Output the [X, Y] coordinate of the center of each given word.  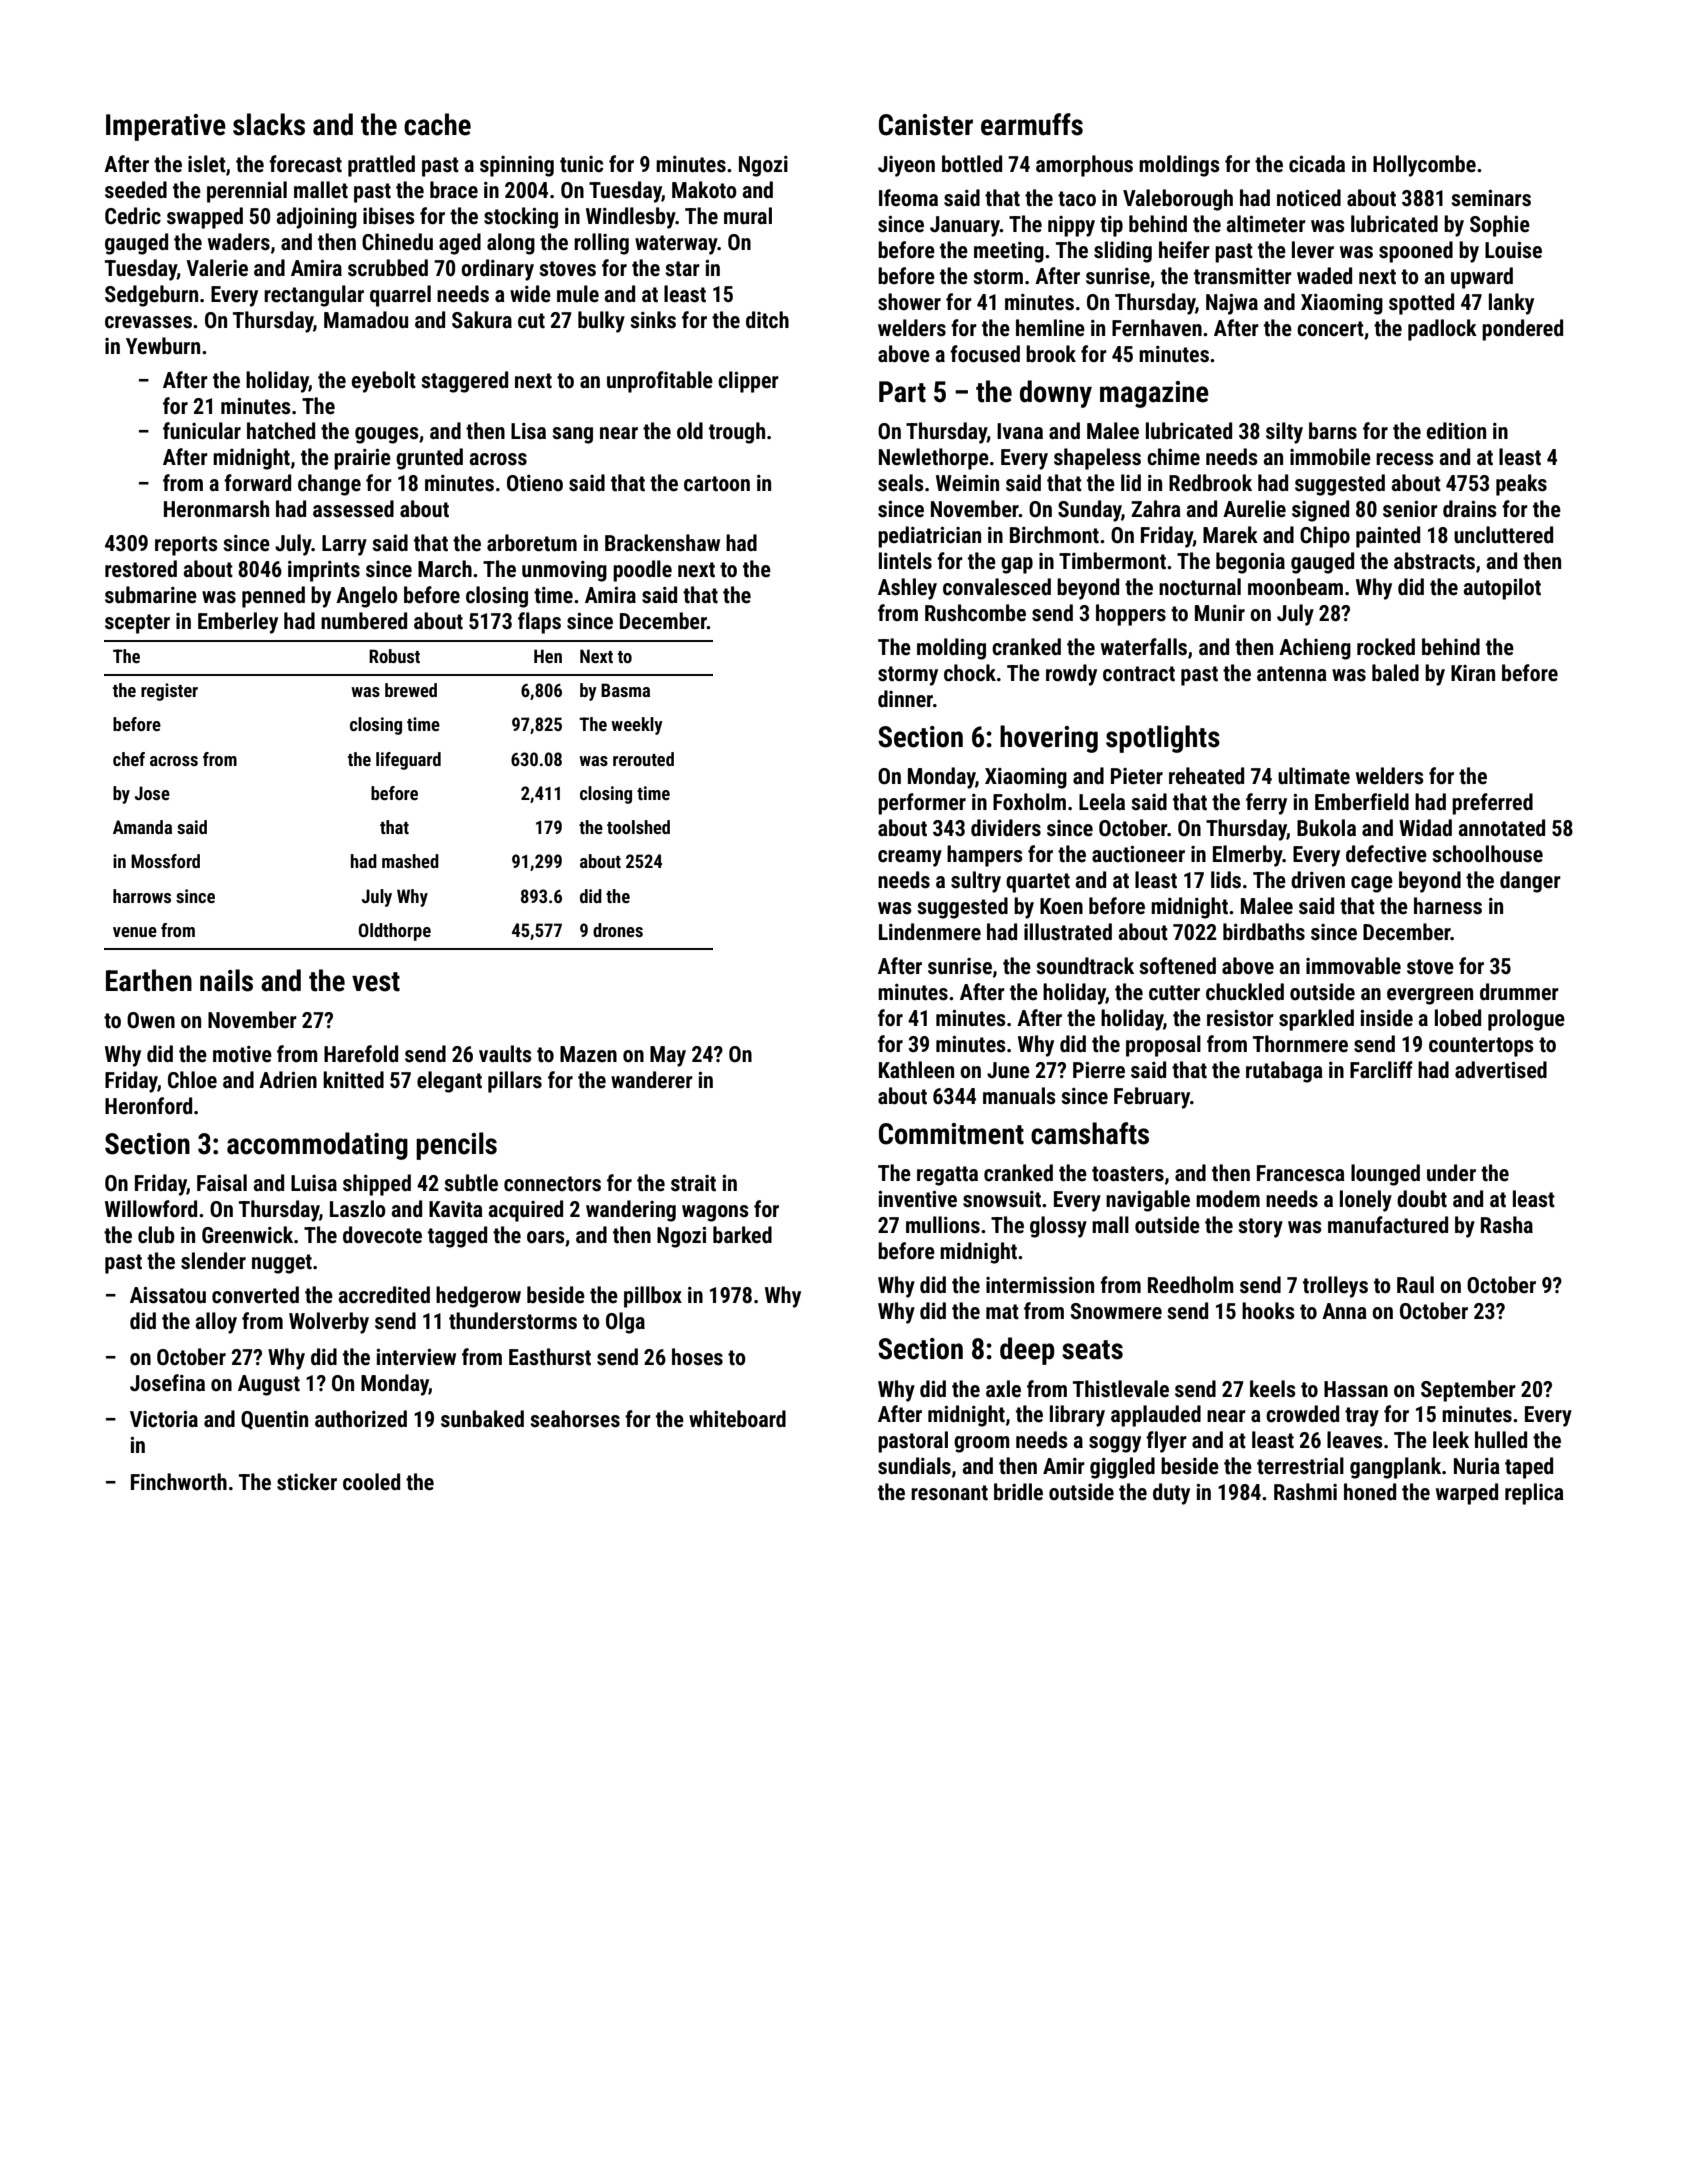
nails [226, 980]
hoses [697, 1357]
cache [437, 124]
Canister [926, 125]
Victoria [164, 1419]
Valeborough [1178, 200]
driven [1318, 880]
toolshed [638, 827]
